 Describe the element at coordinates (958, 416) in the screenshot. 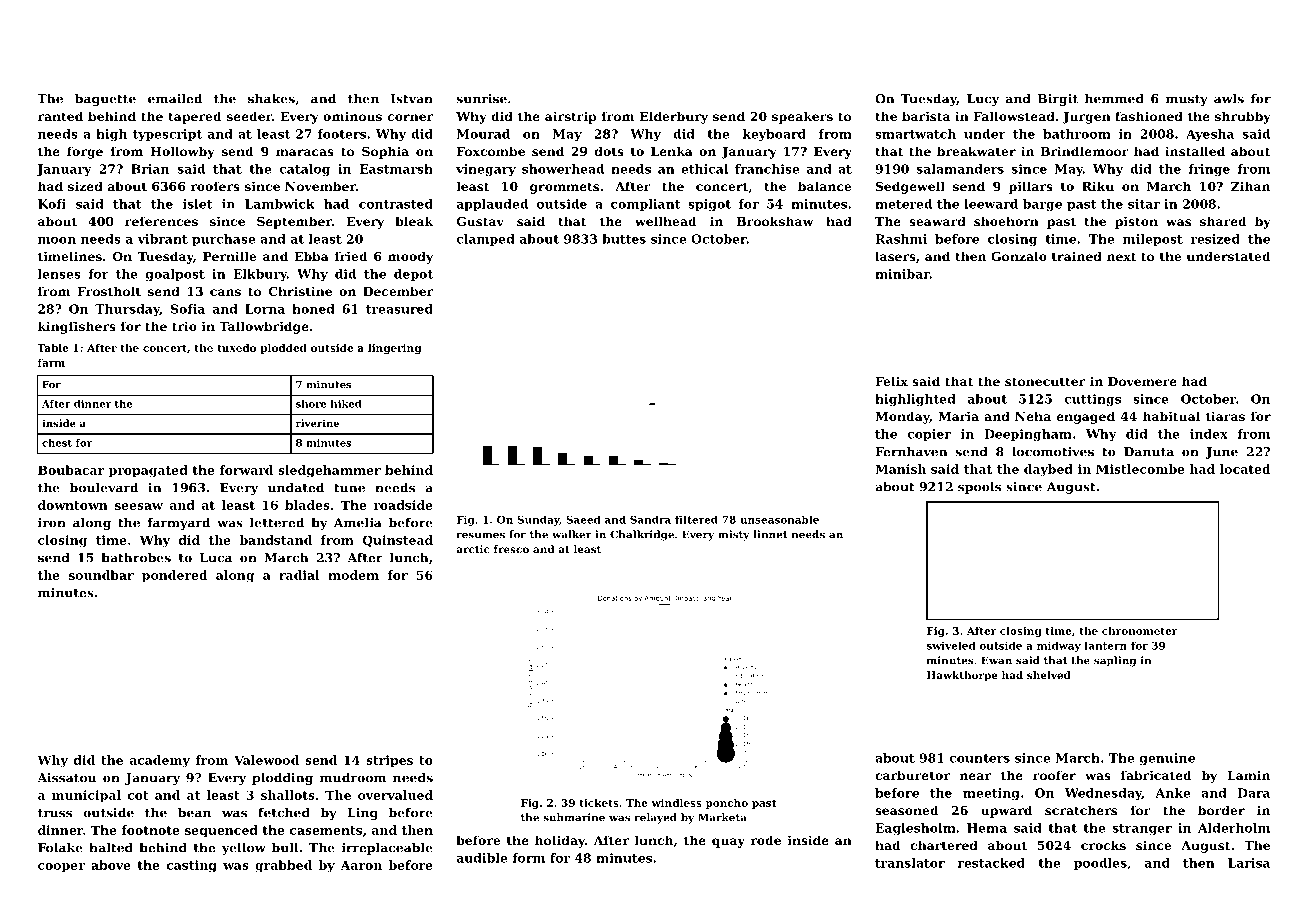

I see `Maria` at that location.
